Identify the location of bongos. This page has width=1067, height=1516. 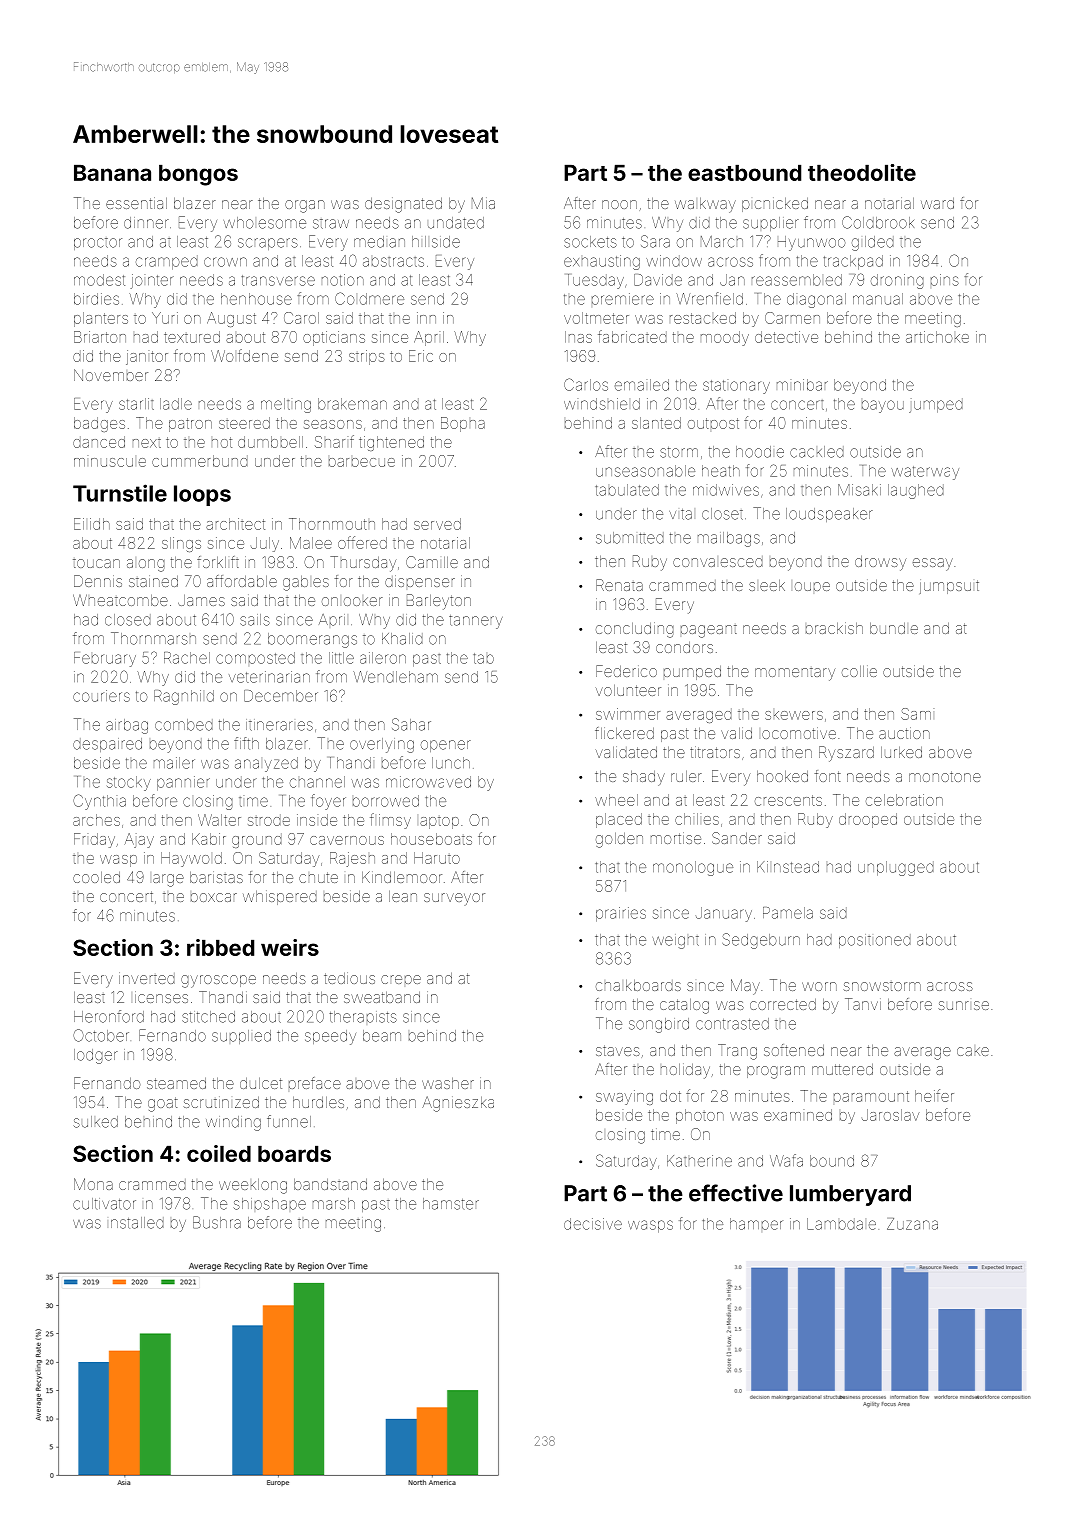
(198, 175).
